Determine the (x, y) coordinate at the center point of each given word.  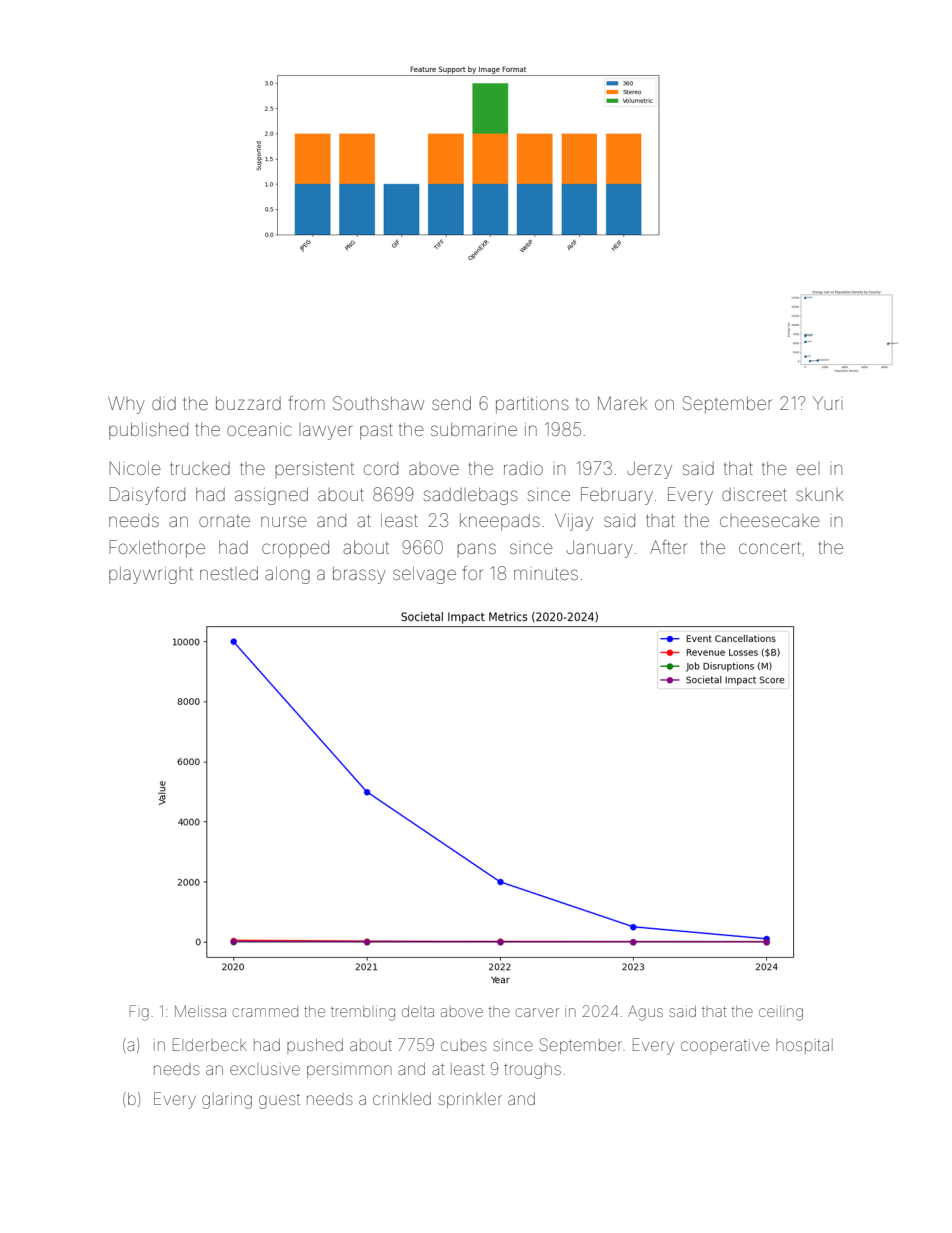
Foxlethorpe (157, 549)
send (451, 403)
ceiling (781, 1013)
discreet (754, 494)
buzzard (248, 403)
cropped (295, 549)
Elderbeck (210, 1044)
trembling (363, 1013)
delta (418, 1011)
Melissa (200, 1011)
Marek (622, 403)
